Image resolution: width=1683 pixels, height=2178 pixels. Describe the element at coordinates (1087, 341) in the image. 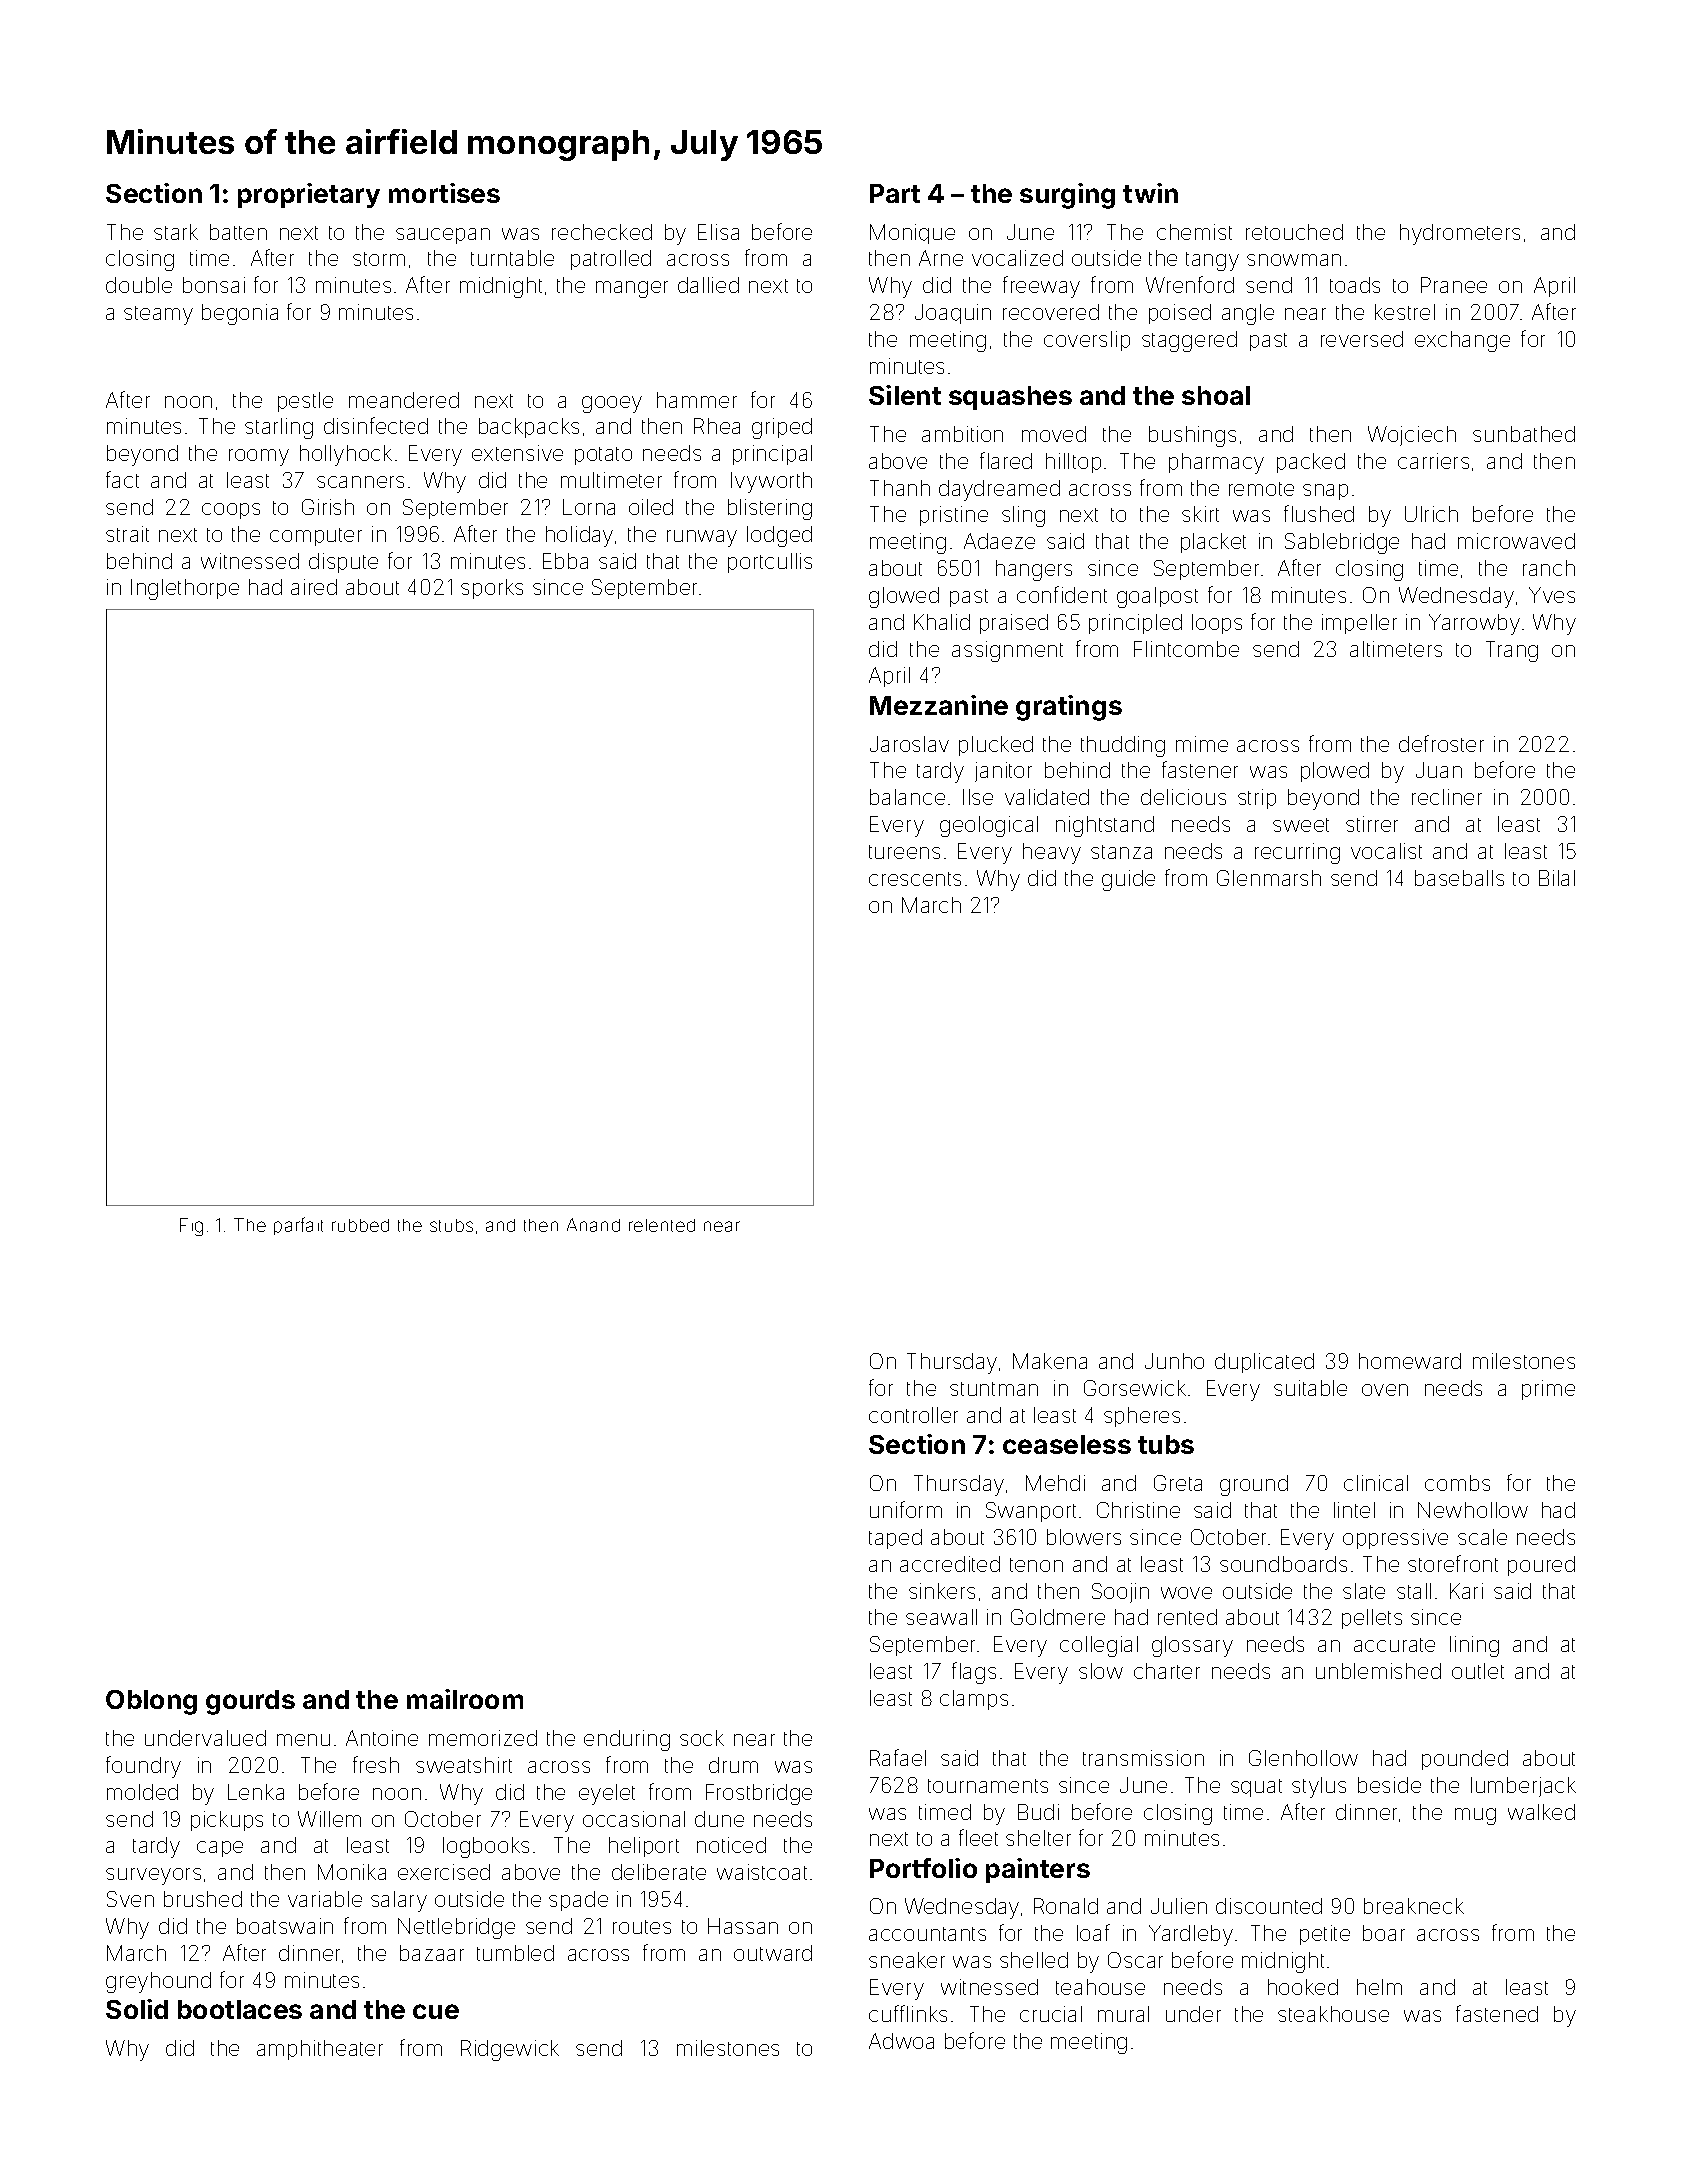

I see `coverslip` at that location.
